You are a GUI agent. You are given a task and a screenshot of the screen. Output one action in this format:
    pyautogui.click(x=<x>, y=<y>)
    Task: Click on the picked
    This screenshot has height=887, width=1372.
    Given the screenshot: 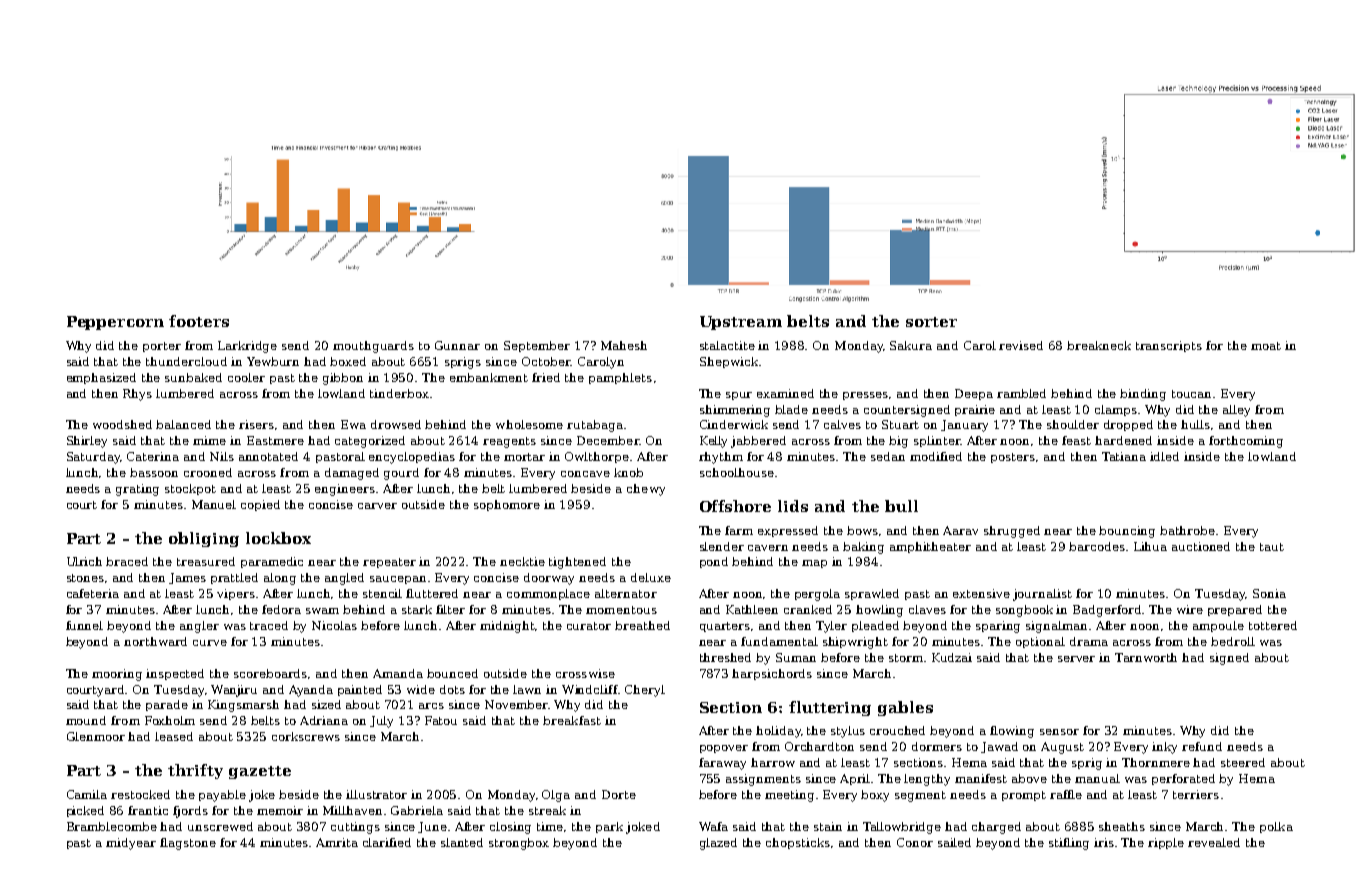 What is the action you would take?
    pyautogui.click(x=85, y=811)
